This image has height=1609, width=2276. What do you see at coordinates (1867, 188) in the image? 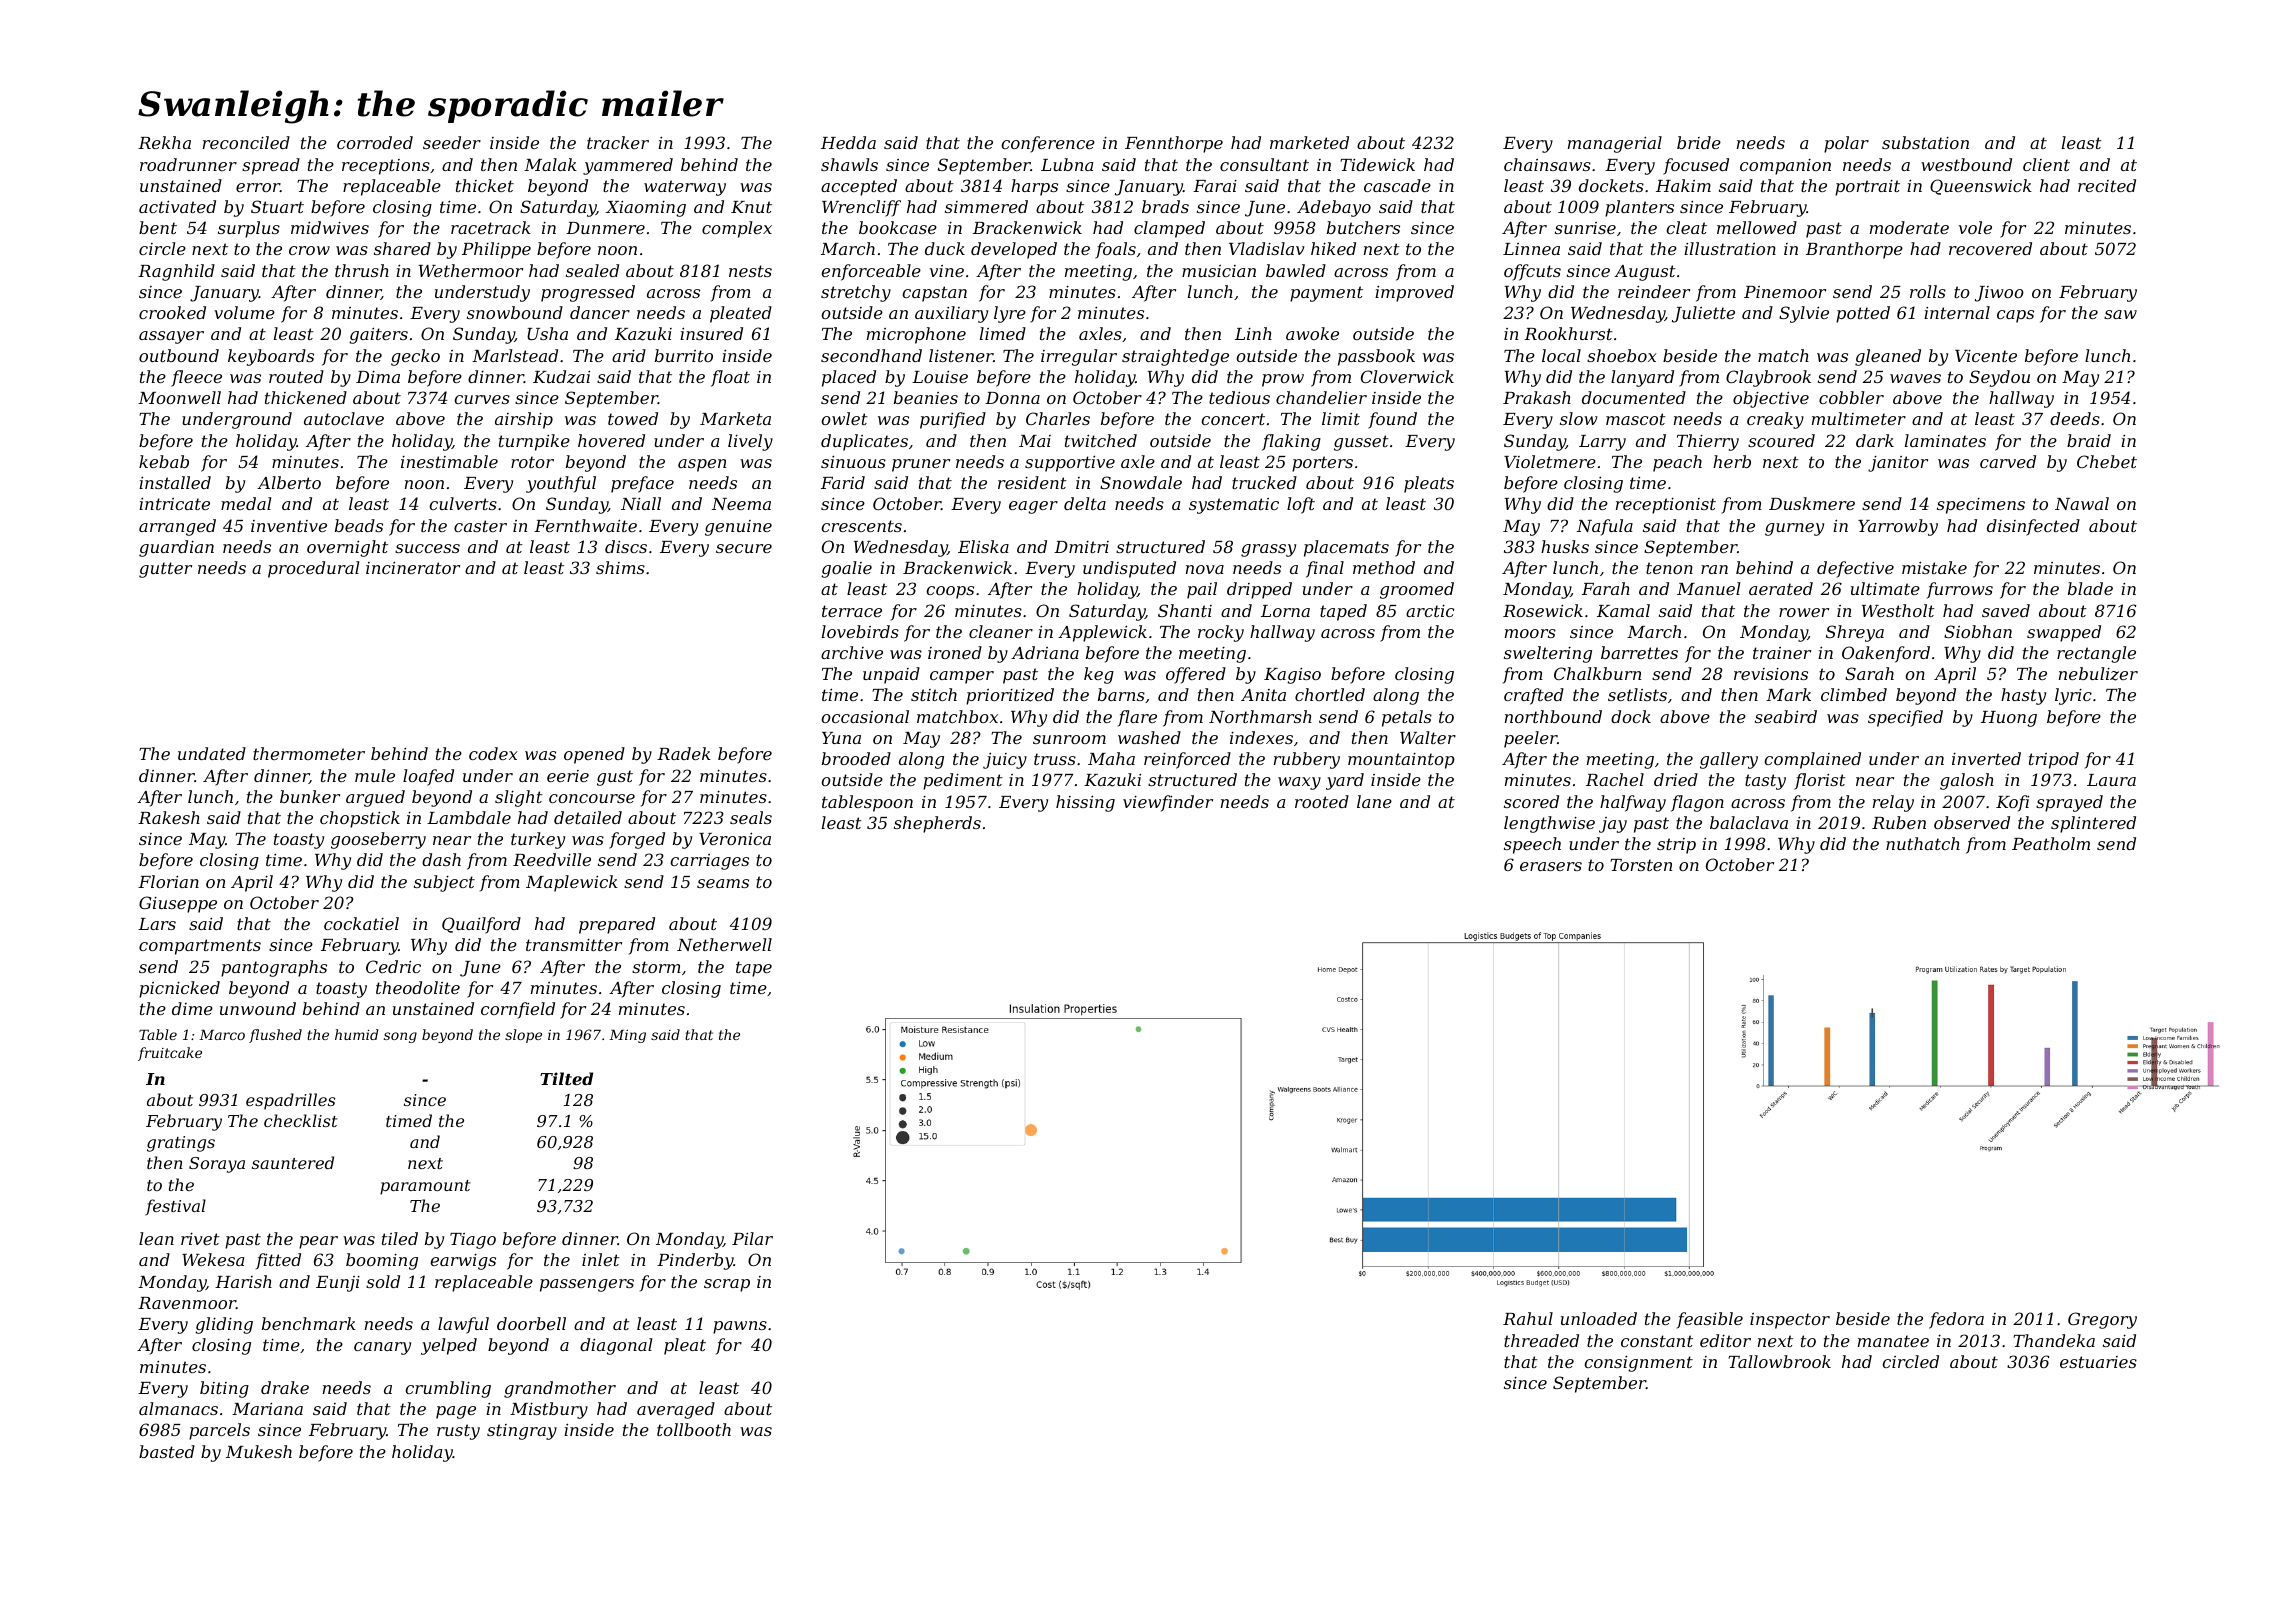
I see `portrait` at bounding box center [1867, 188].
